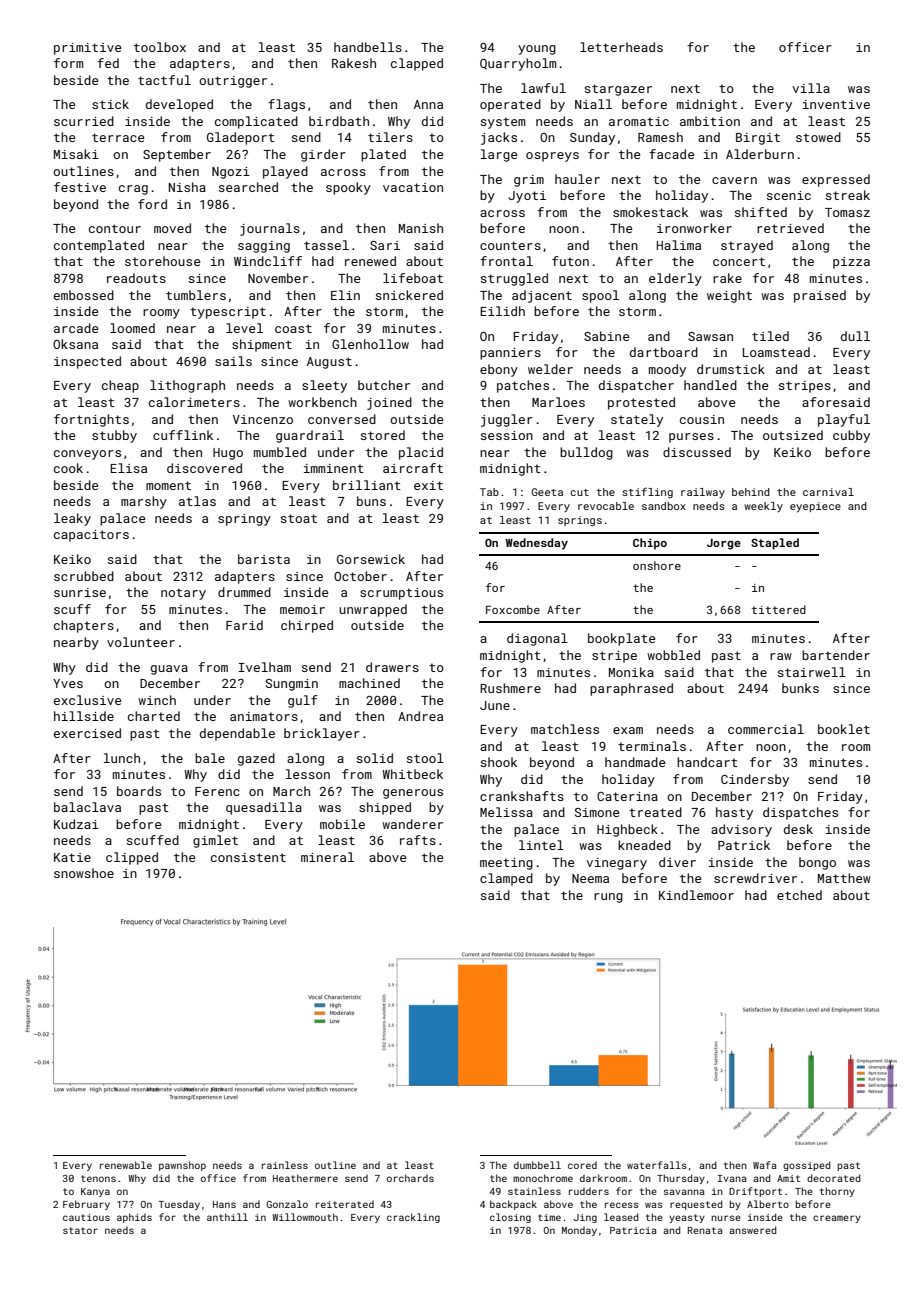  What do you see at coordinates (811, 88) in the screenshot?
I see `villa` at bounding box center [811, 88].
